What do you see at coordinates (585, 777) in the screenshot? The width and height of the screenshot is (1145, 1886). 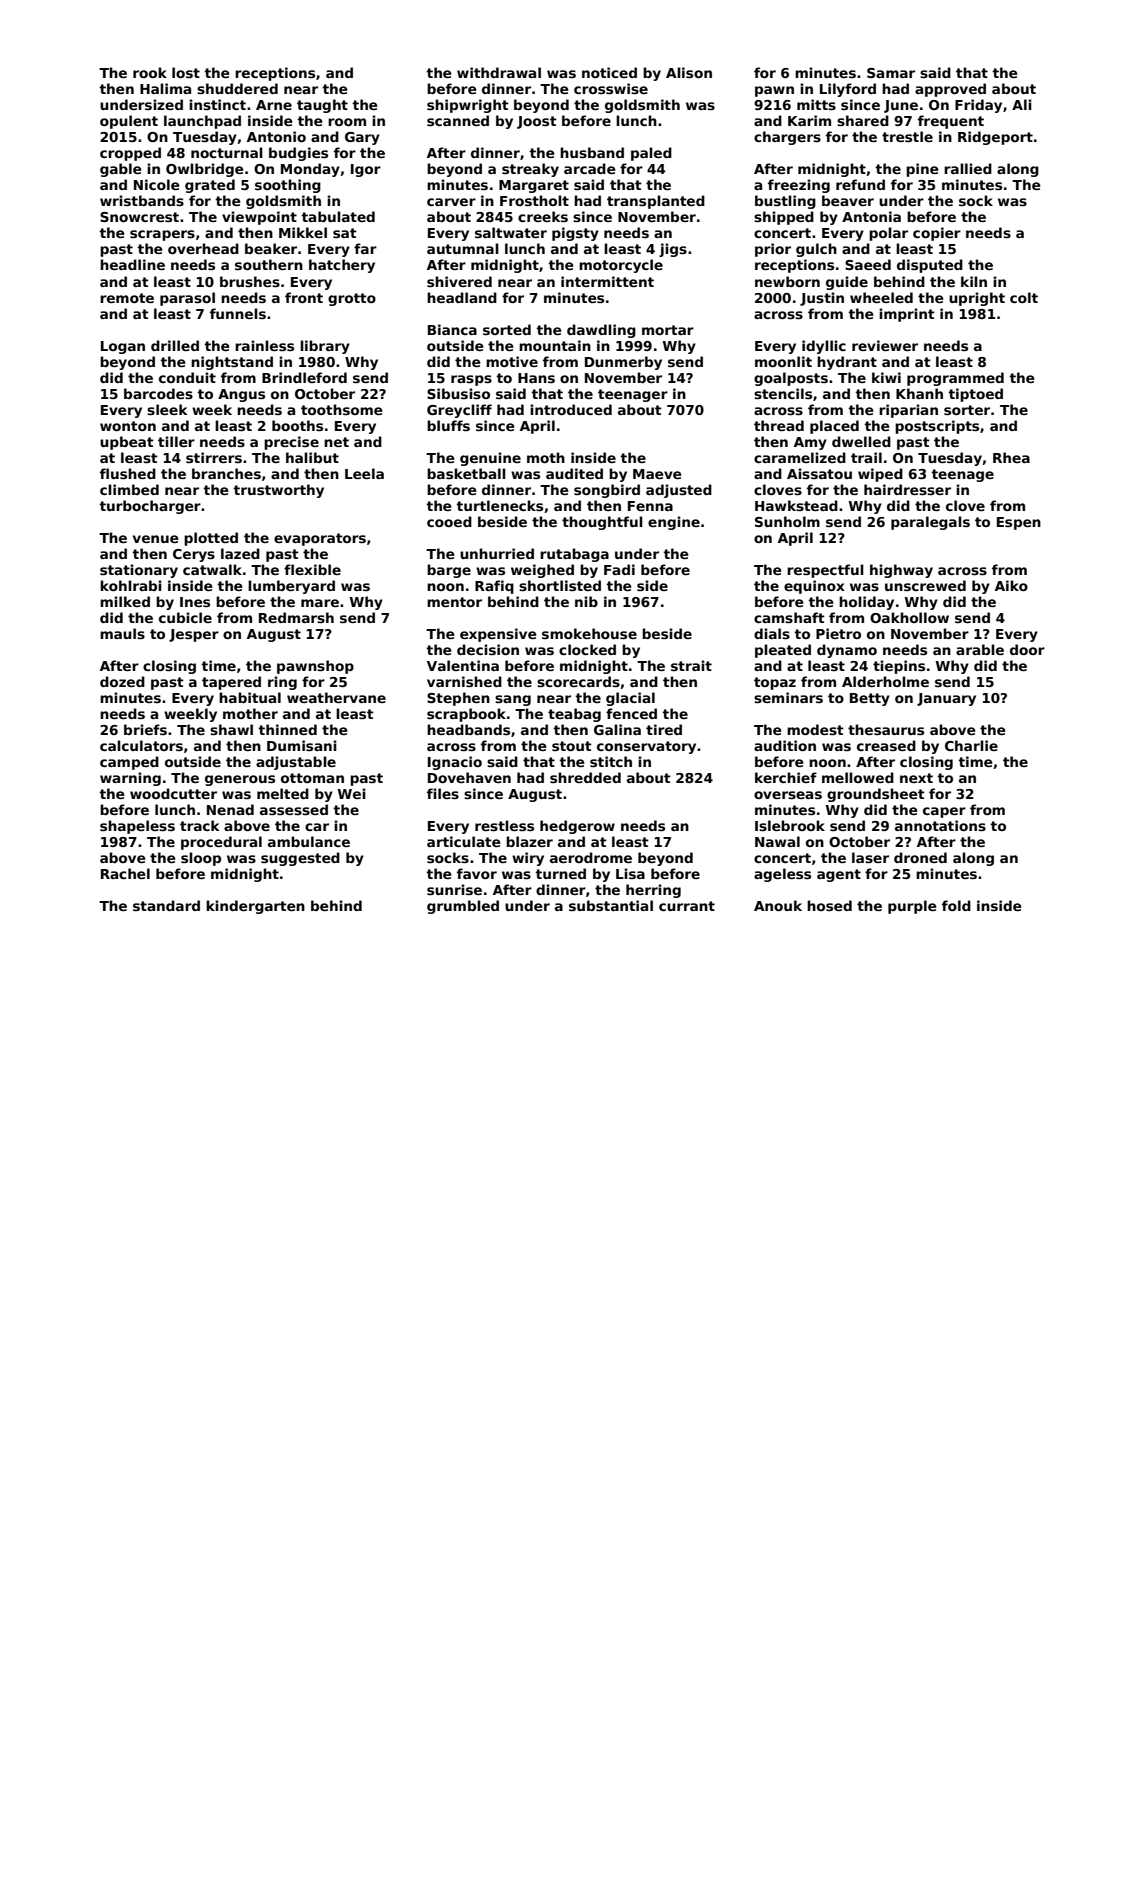 I see `shredded` at bounding box center [585, 777].
